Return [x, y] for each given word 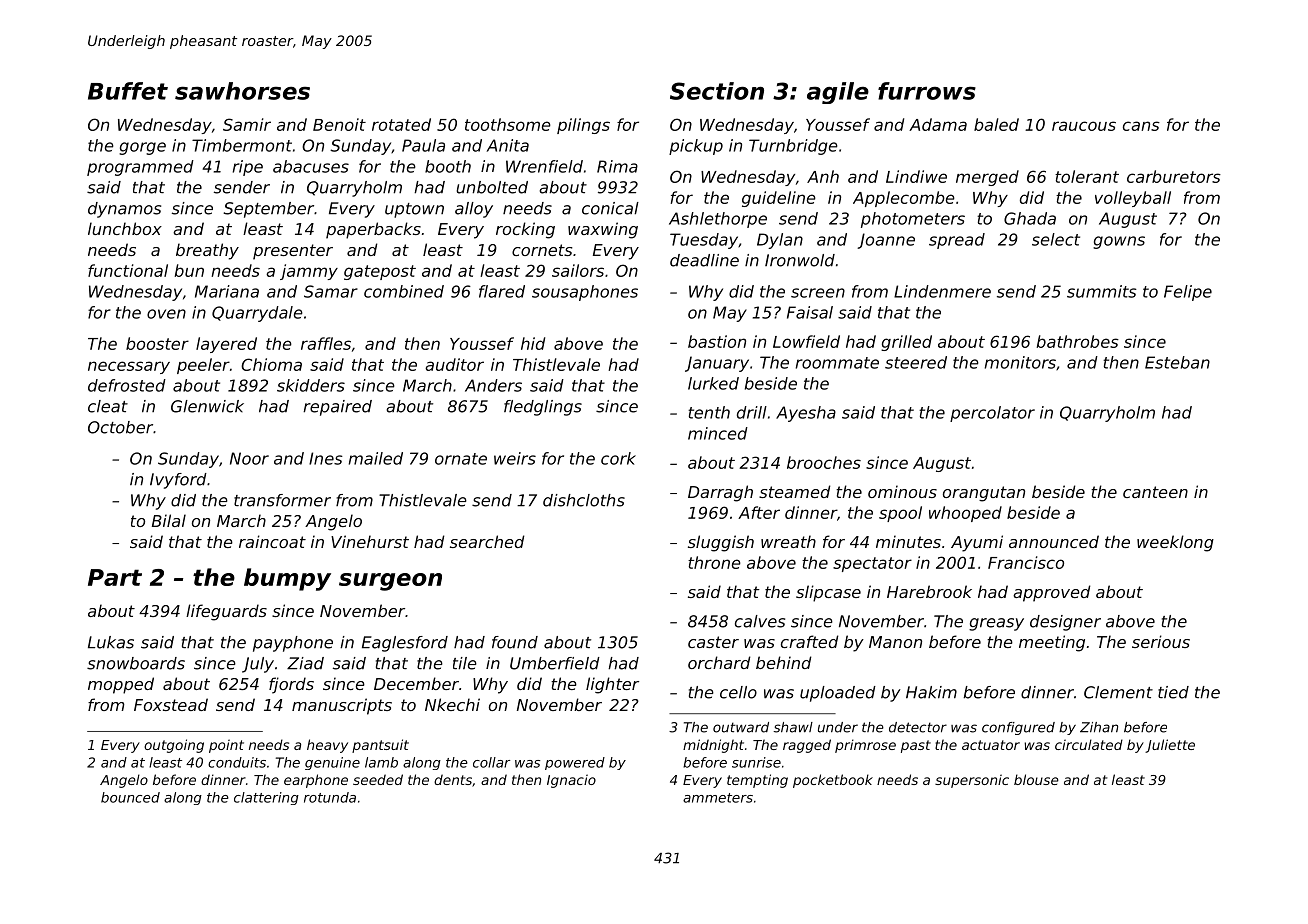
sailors [578, 270]
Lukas [111, 642]
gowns [1119, 242]
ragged [807, 746]
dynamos [124, 210]
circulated [1089, 744]
